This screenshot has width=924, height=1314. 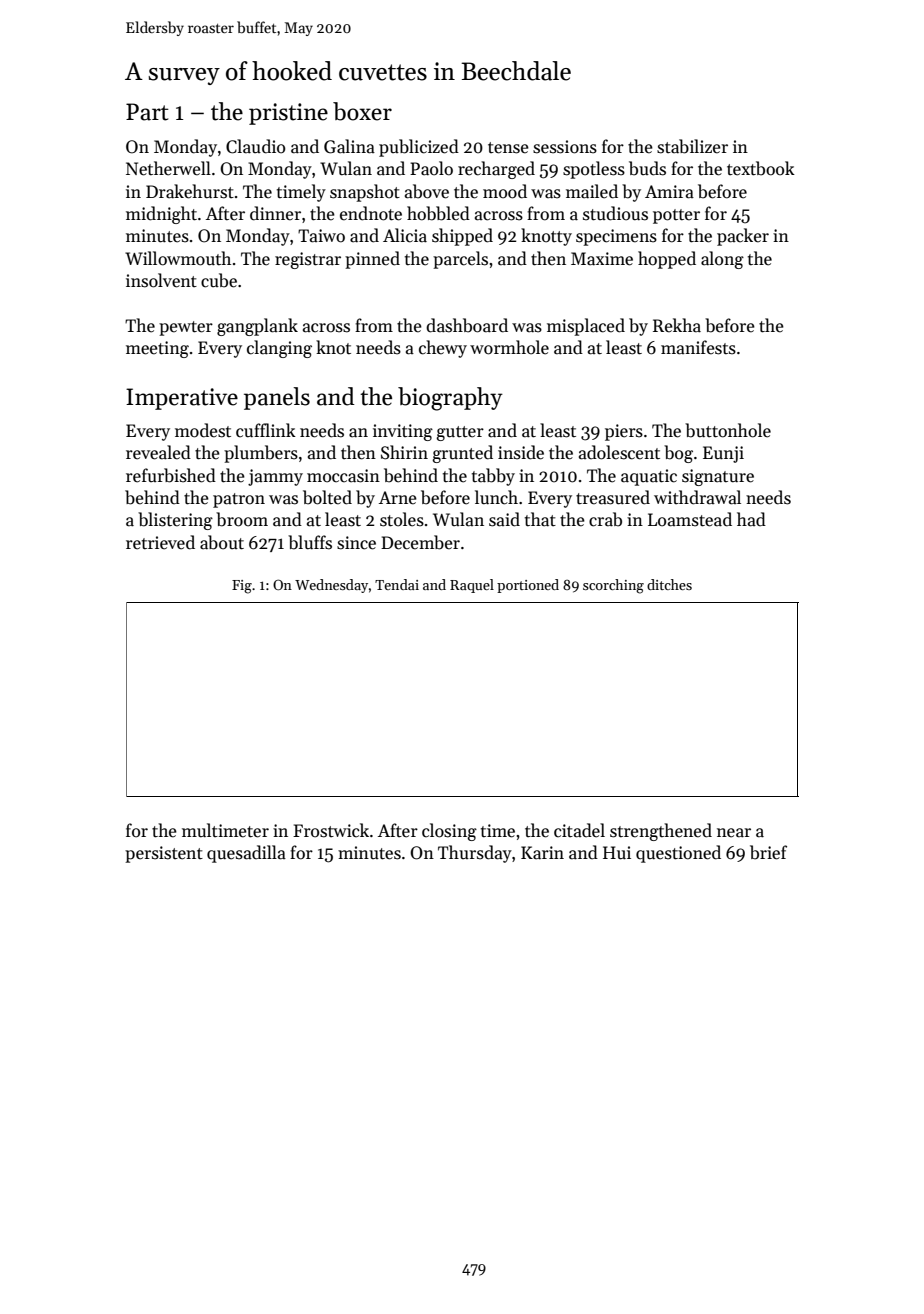 What do you see at coordinates (362, 111) in the screenshot?
I see `boxer` at bounding box center [362, 111].
